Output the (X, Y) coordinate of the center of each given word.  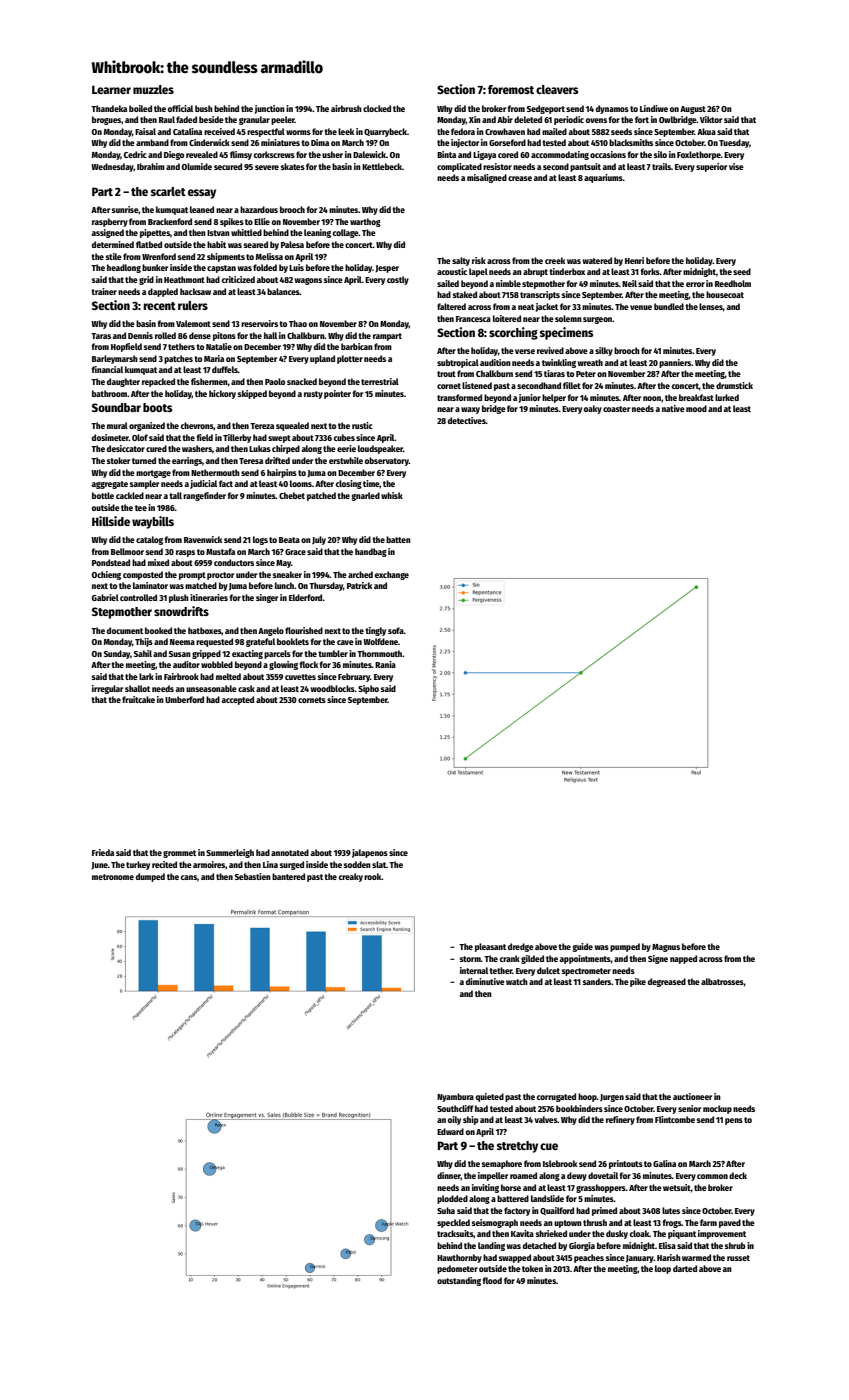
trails (661, 166)
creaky (351, 877)
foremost (511, 89)
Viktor (711, 119)
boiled (140, 108)
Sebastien (253, 876)
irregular (107, 689)
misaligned (487, 178)
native (673, 408)
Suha (446, 1210)
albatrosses (722, 981)
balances (283, 291)
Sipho (368, 689)
